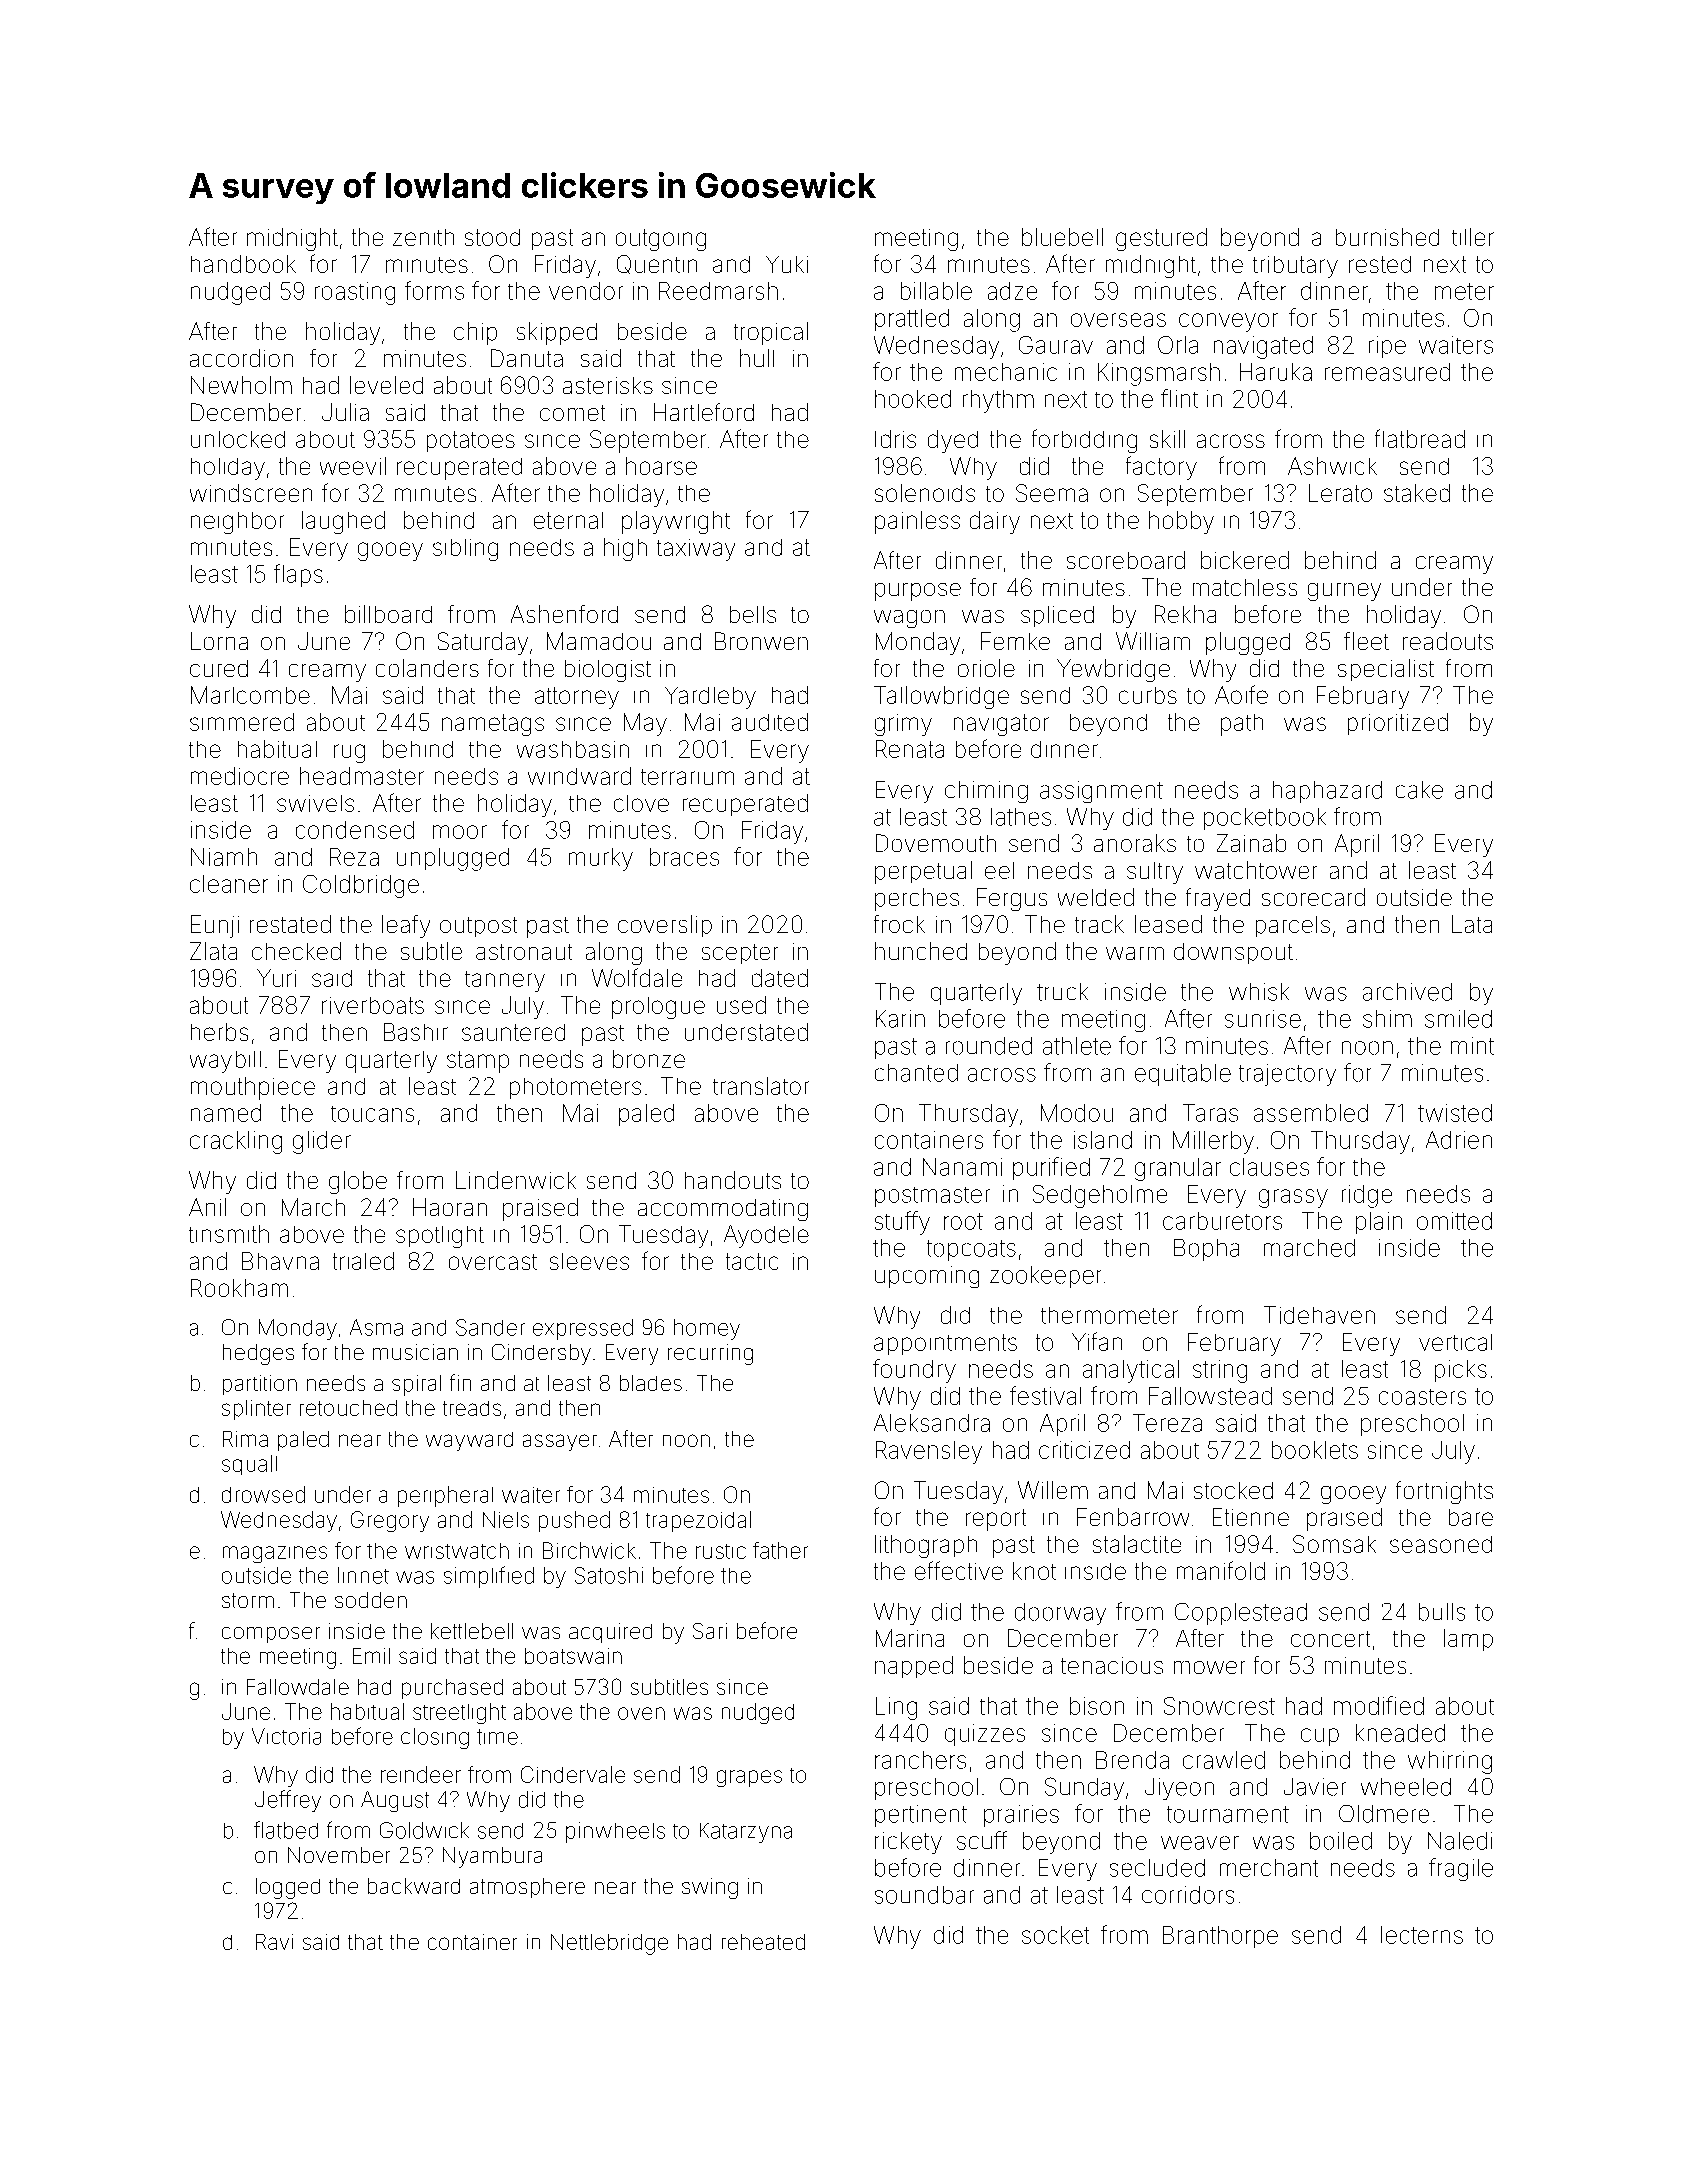 Image resolution: width=1683 pixels, height=2178 pixels. Describe the element at coordinates (910, 749) in the document. I see `Renata` at that location.
